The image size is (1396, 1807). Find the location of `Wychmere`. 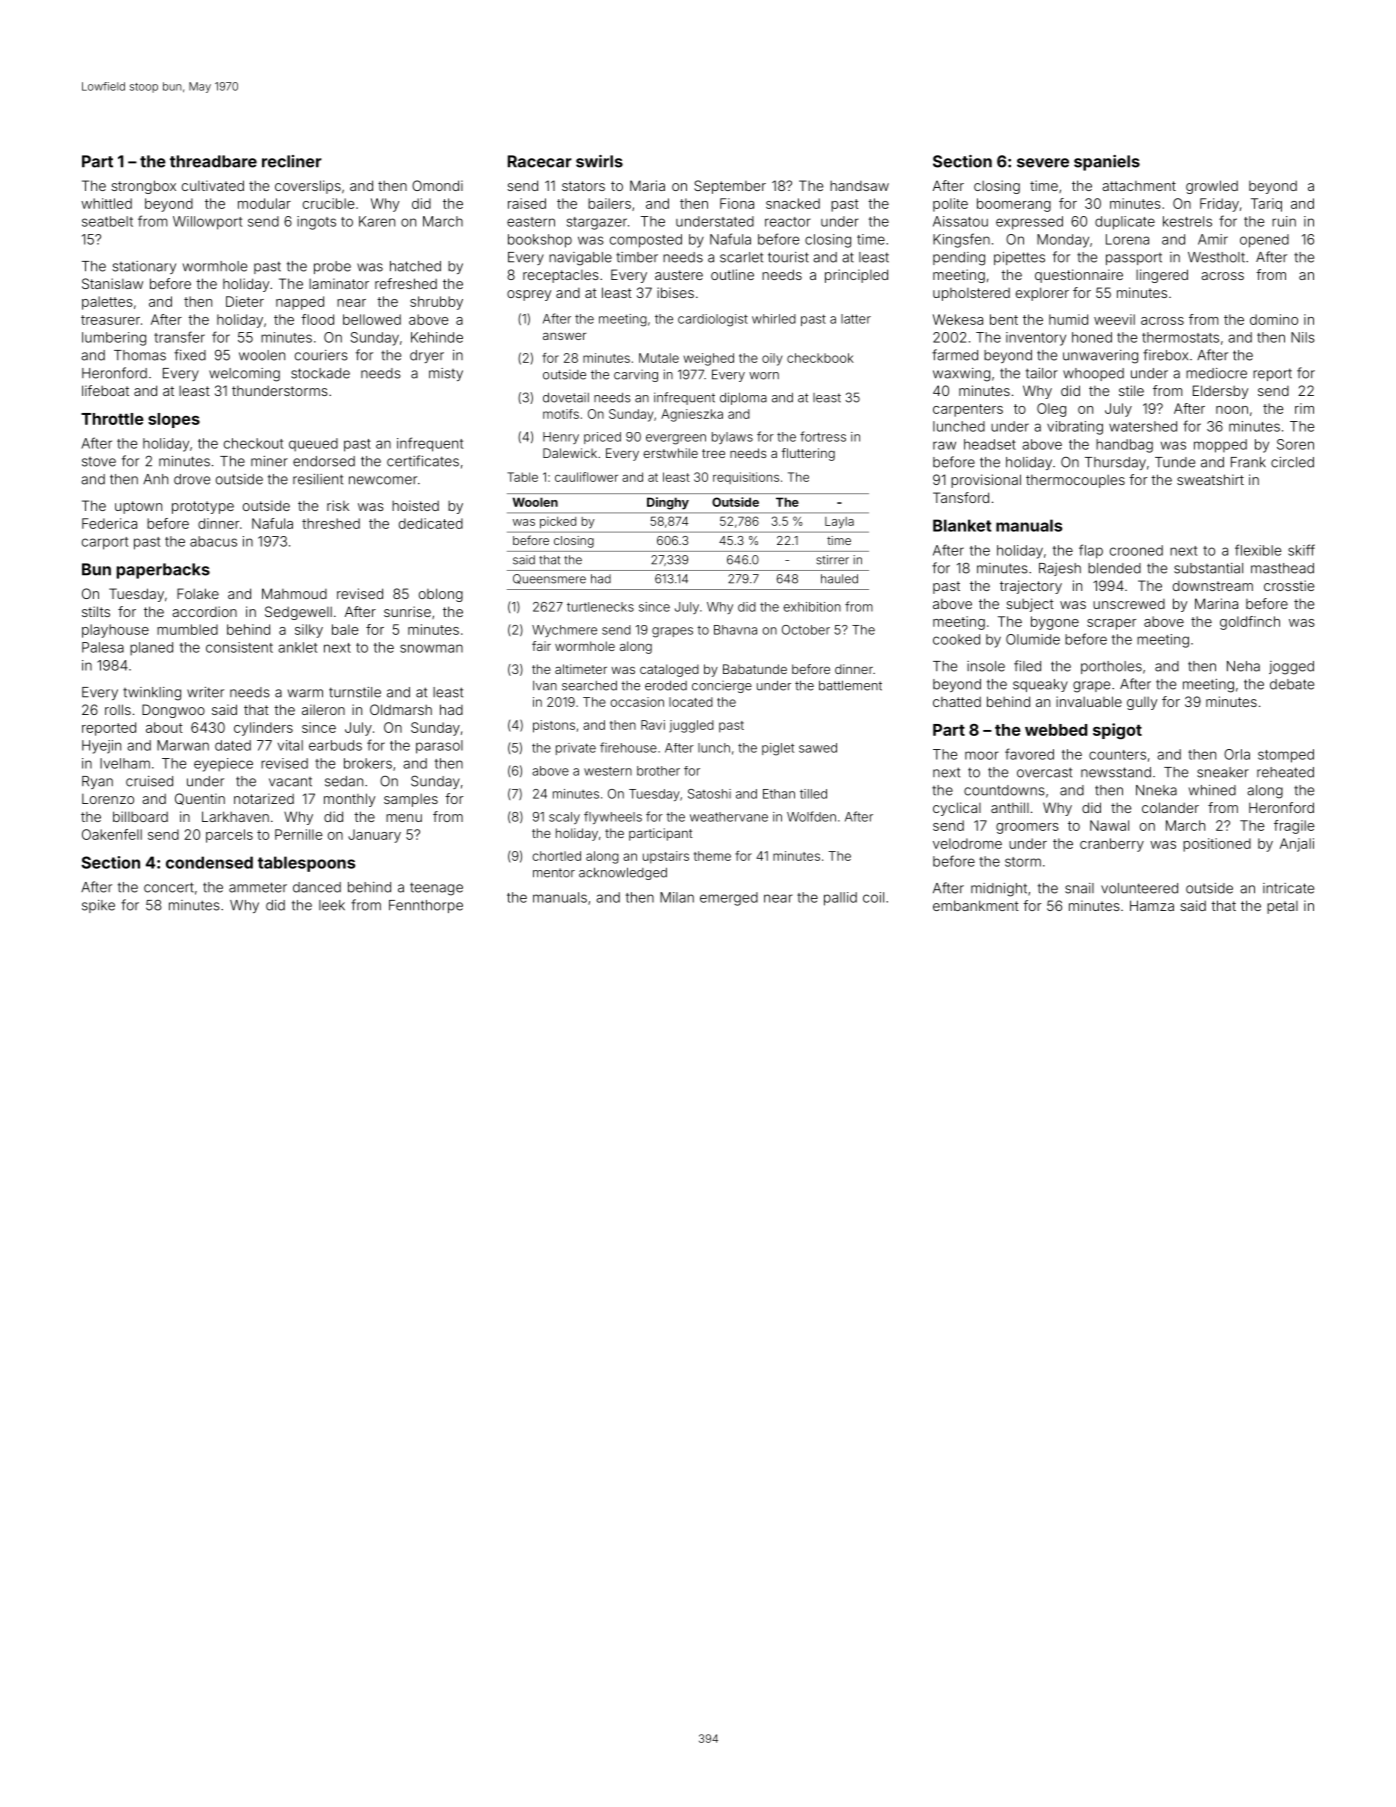

Wychmere is located at coordinates (564, 631).
